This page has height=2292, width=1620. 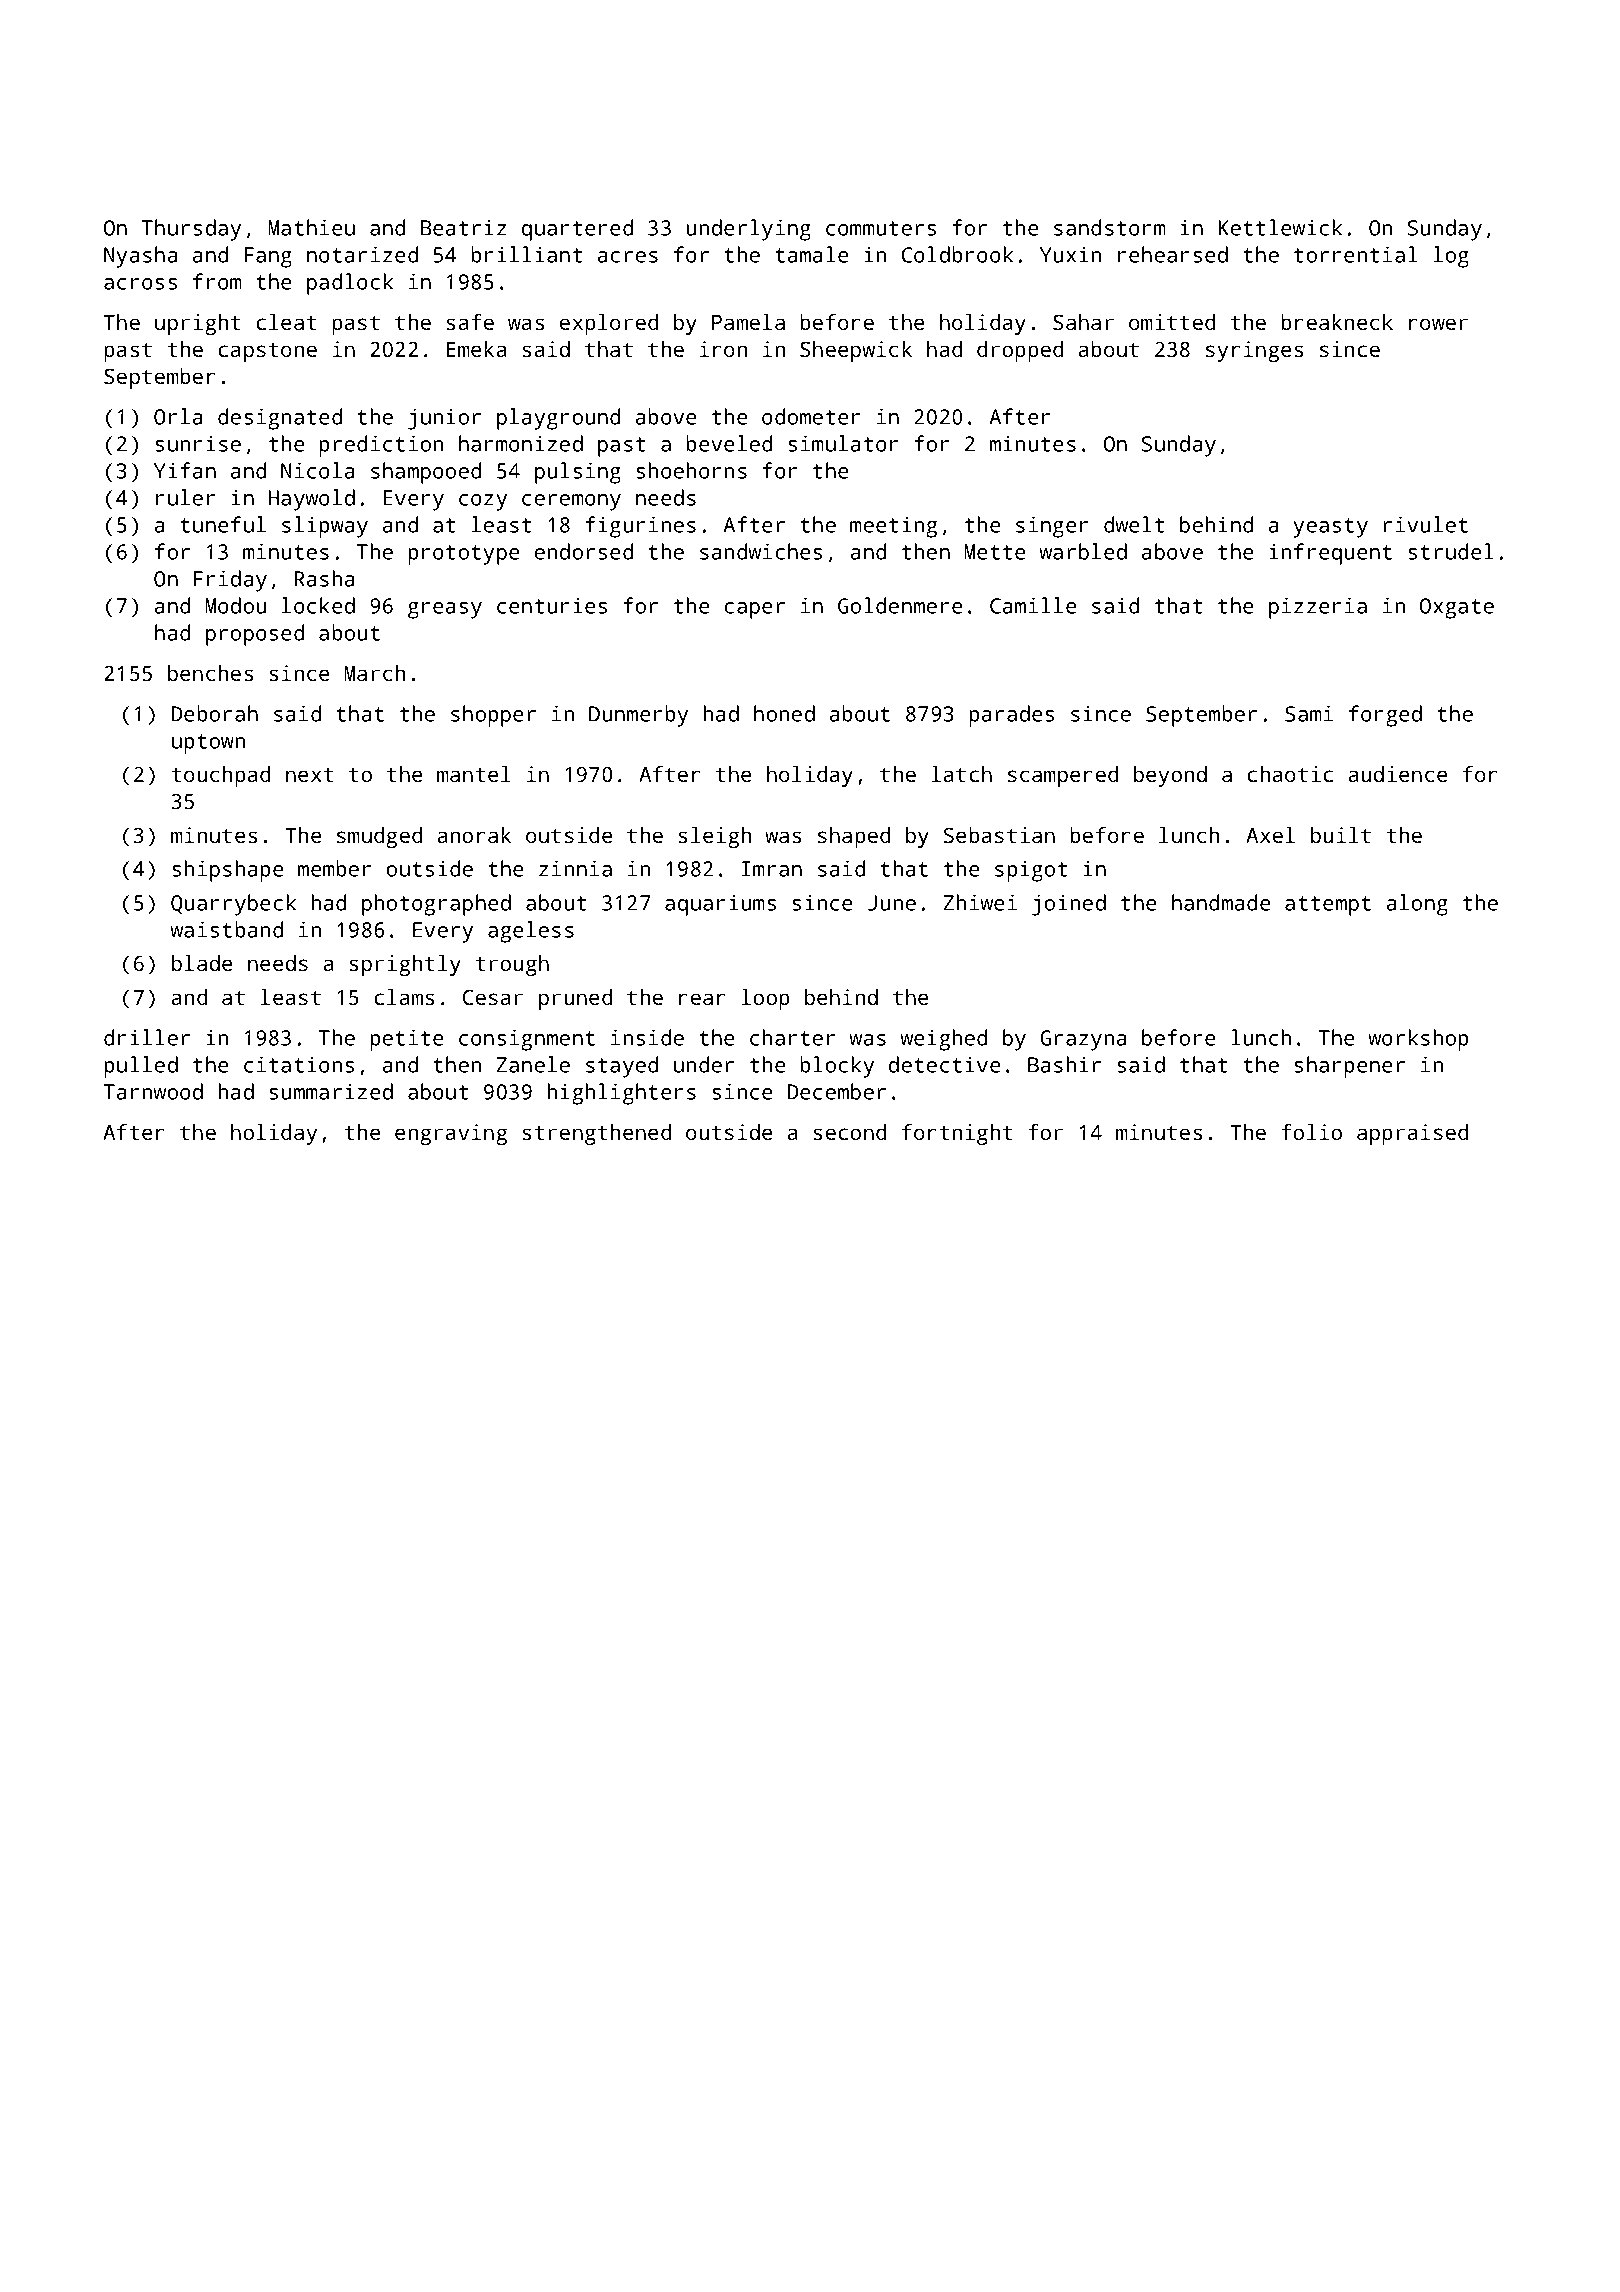 I want to click on sprightly, so click(x=405, y=965).
